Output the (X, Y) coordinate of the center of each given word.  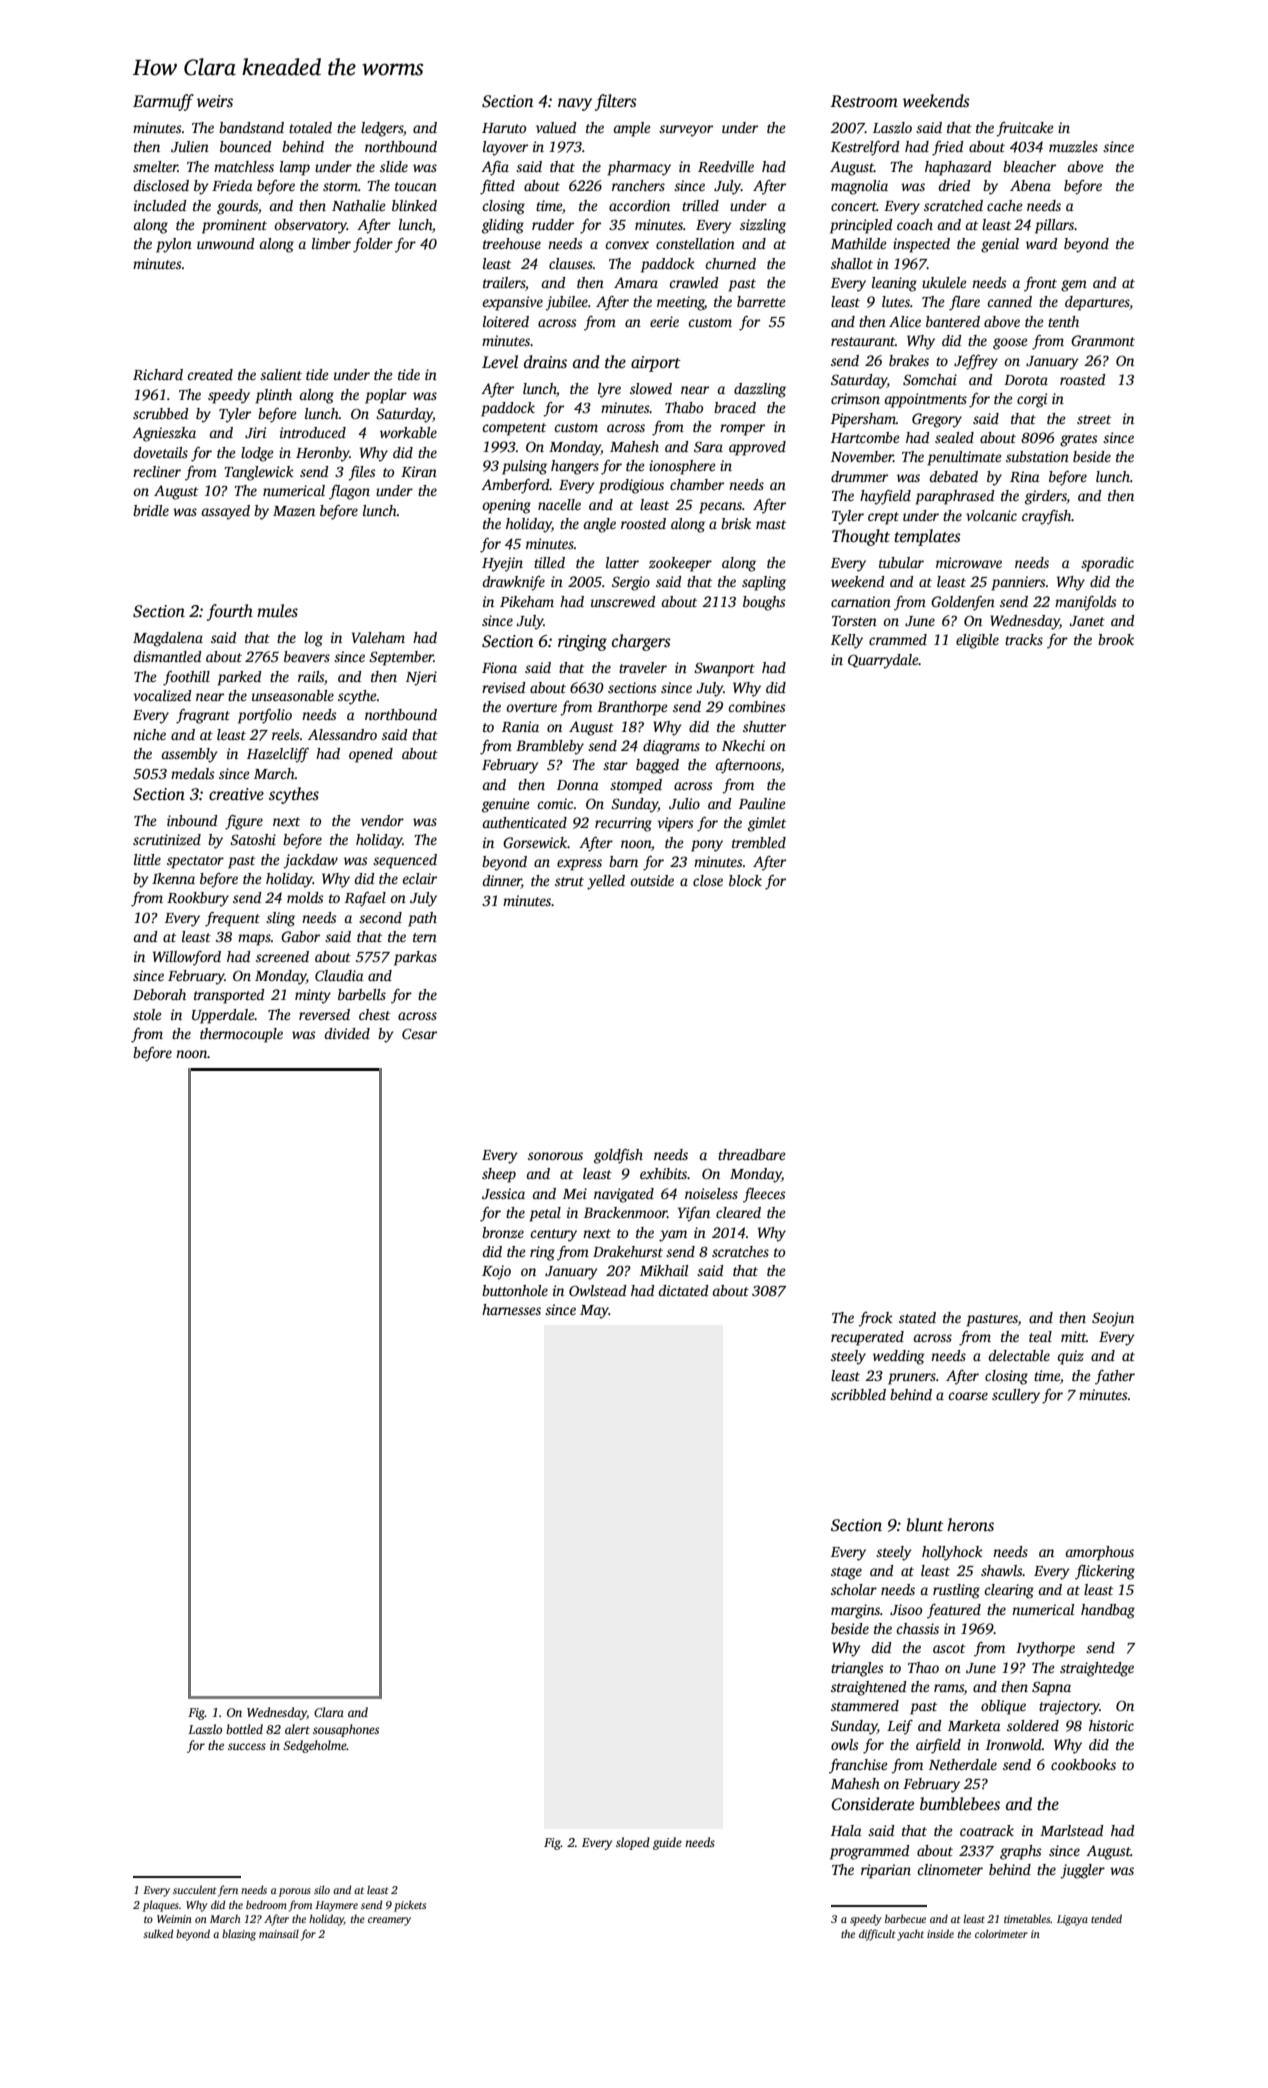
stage (846, 1573)
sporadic (1107, 564)
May (594, 1312)
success (247, 1746)
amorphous (1099, 1553)
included (160, 205)
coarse (968, 1396)
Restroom (864, 101)
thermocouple (241, 1035)
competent (514, 429)
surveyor (686, 131)
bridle (151, 510)
